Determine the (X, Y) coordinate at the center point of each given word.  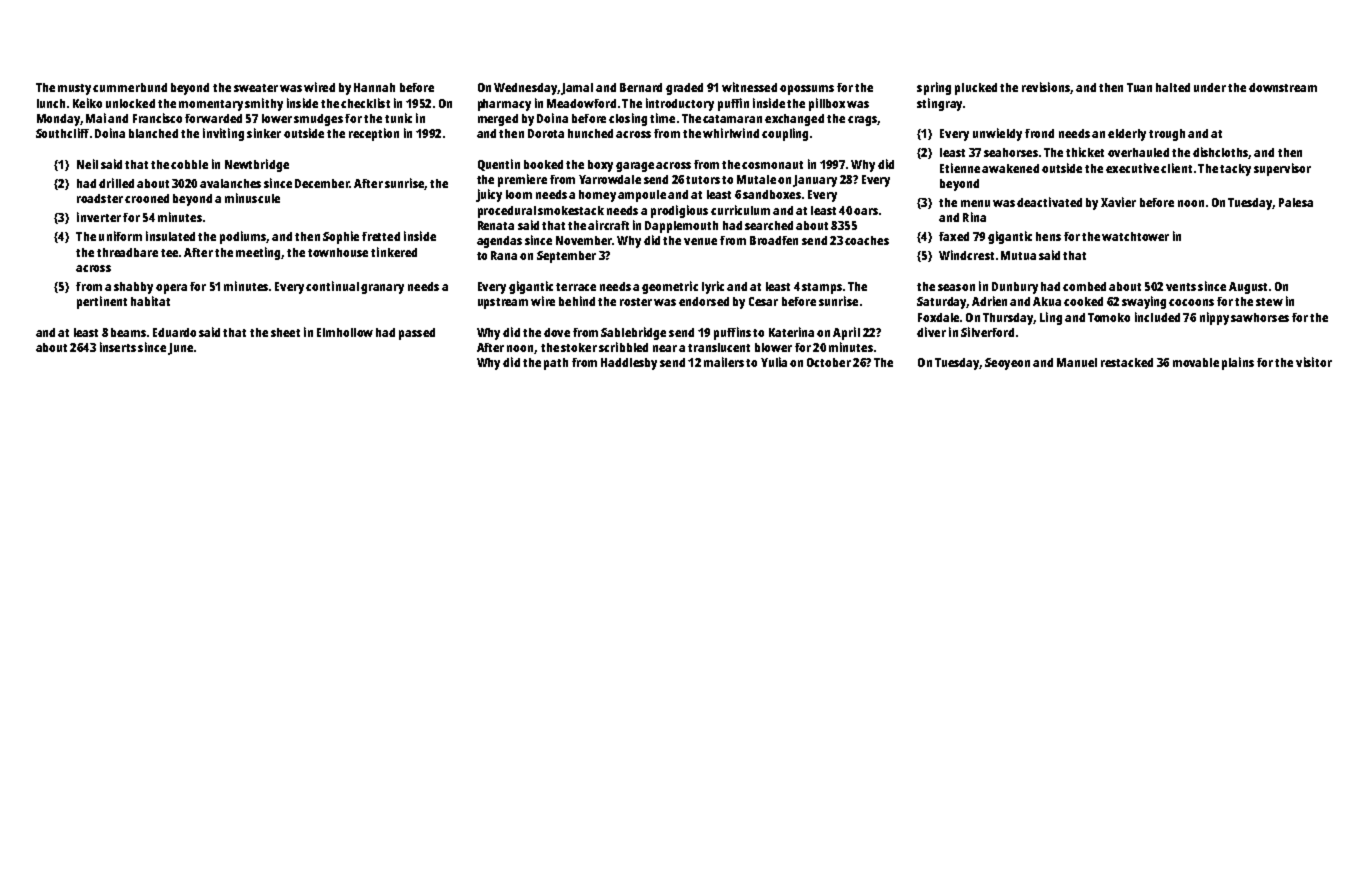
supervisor (1282, 169)
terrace (576, 287)
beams (128, 332)
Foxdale (938, 317)
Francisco (157, 118)
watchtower (1135, 236)
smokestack (571, 210)
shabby (133, 288)
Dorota (546, 133)
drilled (116, 183)
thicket (1085, 152)
